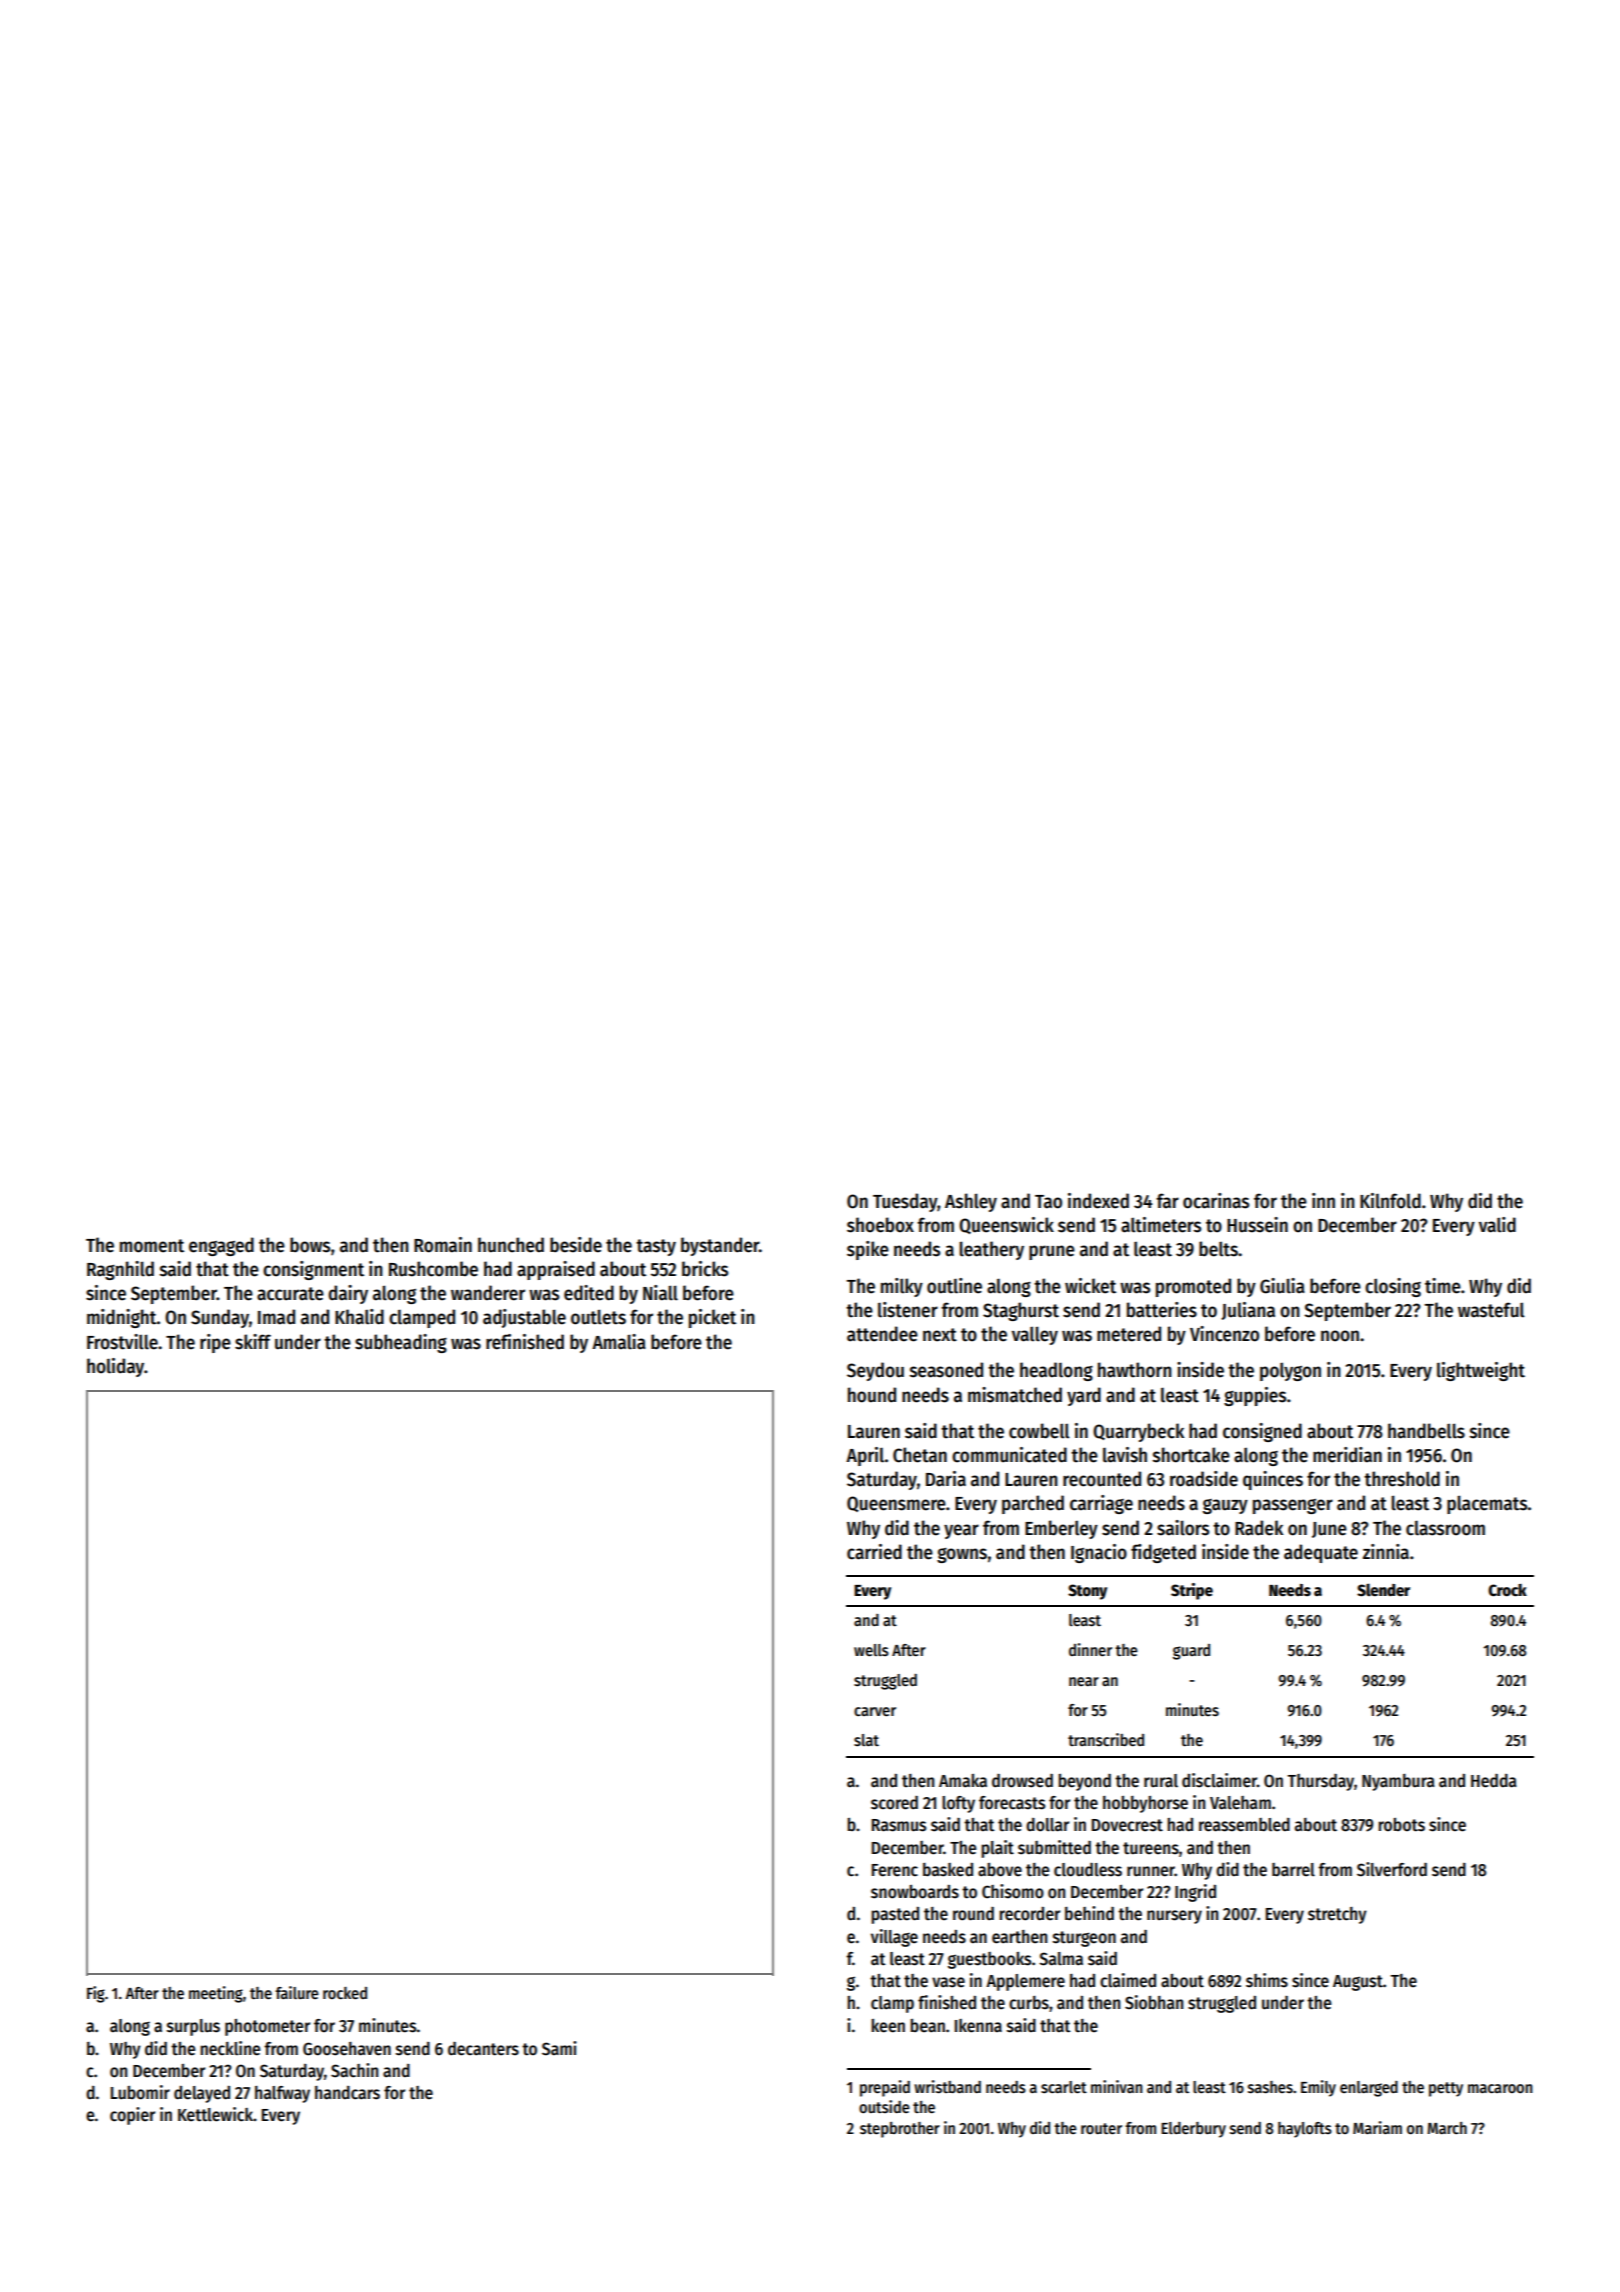 The width and height of the image is (1620, 2292). I want to click on basked, so click(948, 1870).
